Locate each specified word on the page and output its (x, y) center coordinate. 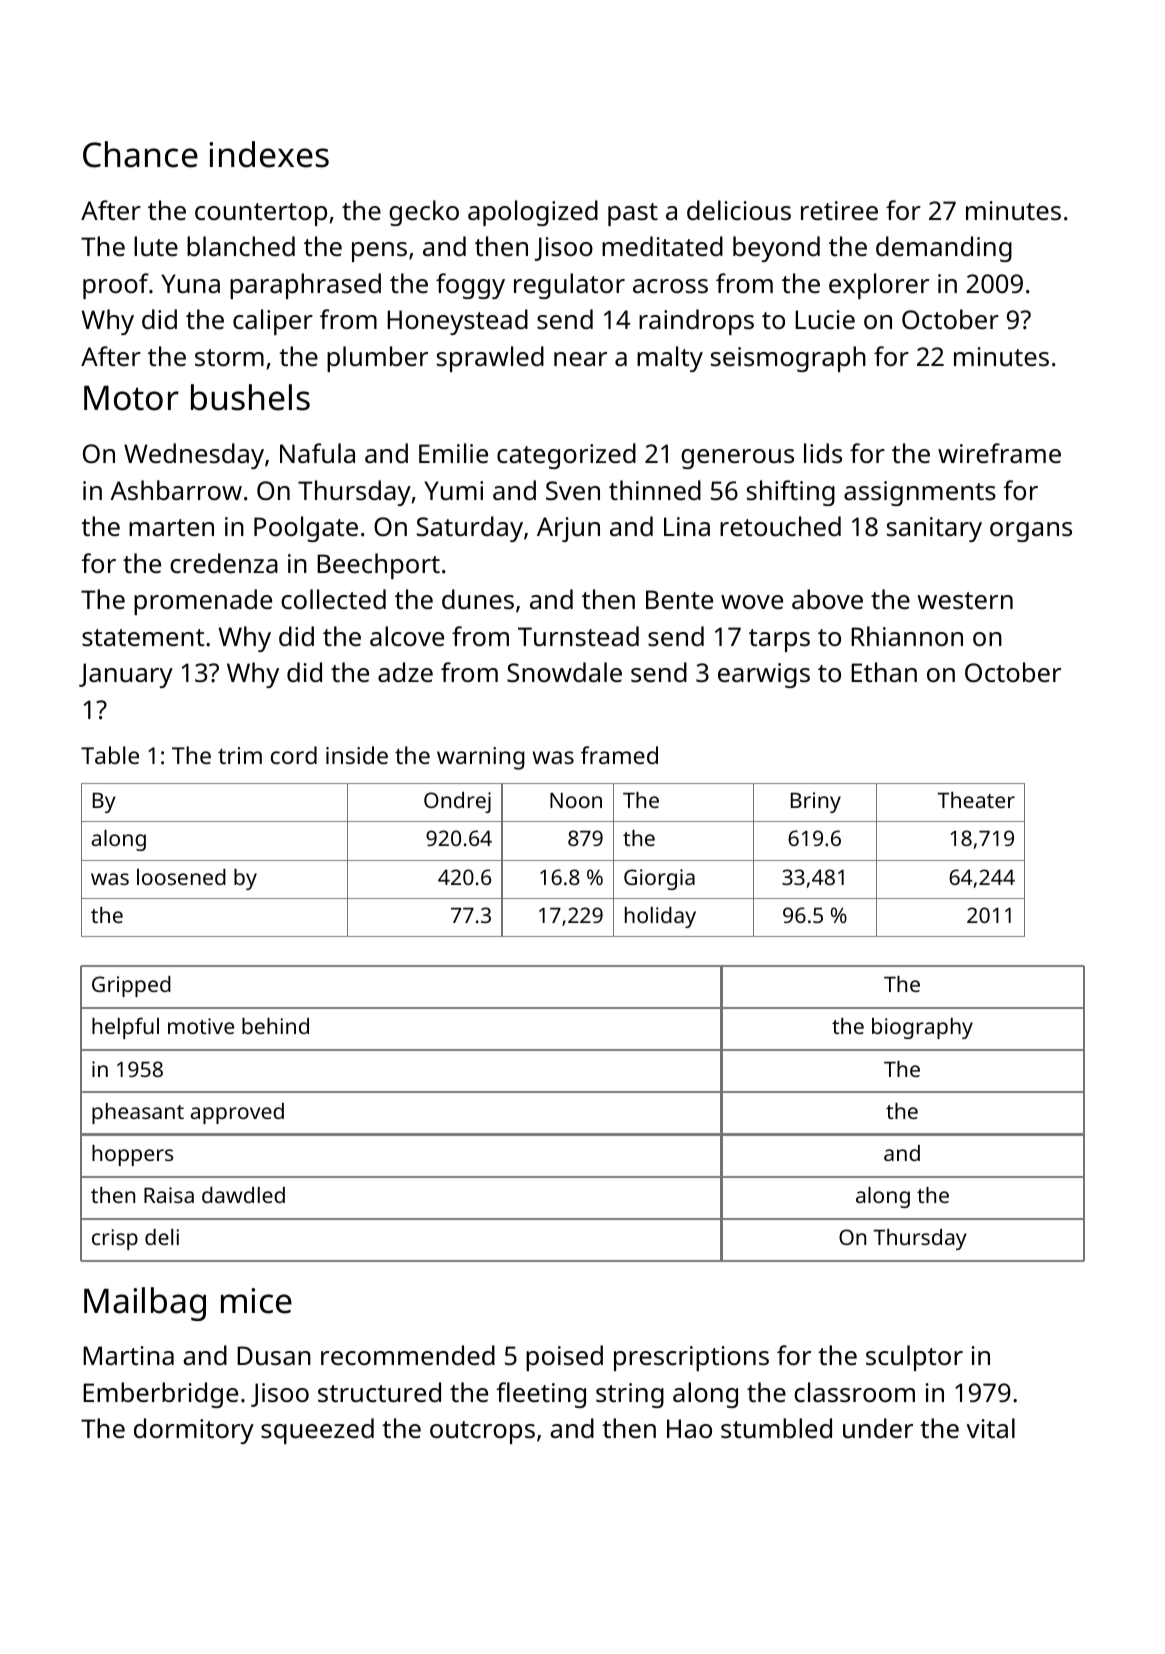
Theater (976, 800)
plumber (377, 359)
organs (1031, 532)
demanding (944, 249)
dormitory (194, 1431)
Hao (689, 1428)
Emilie (453, 453)
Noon (576, 800)
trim (240, 755)
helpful (125, 1028)
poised (564, 1358)
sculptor (914, 1358)
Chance (140, 154)
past (633, 214)
